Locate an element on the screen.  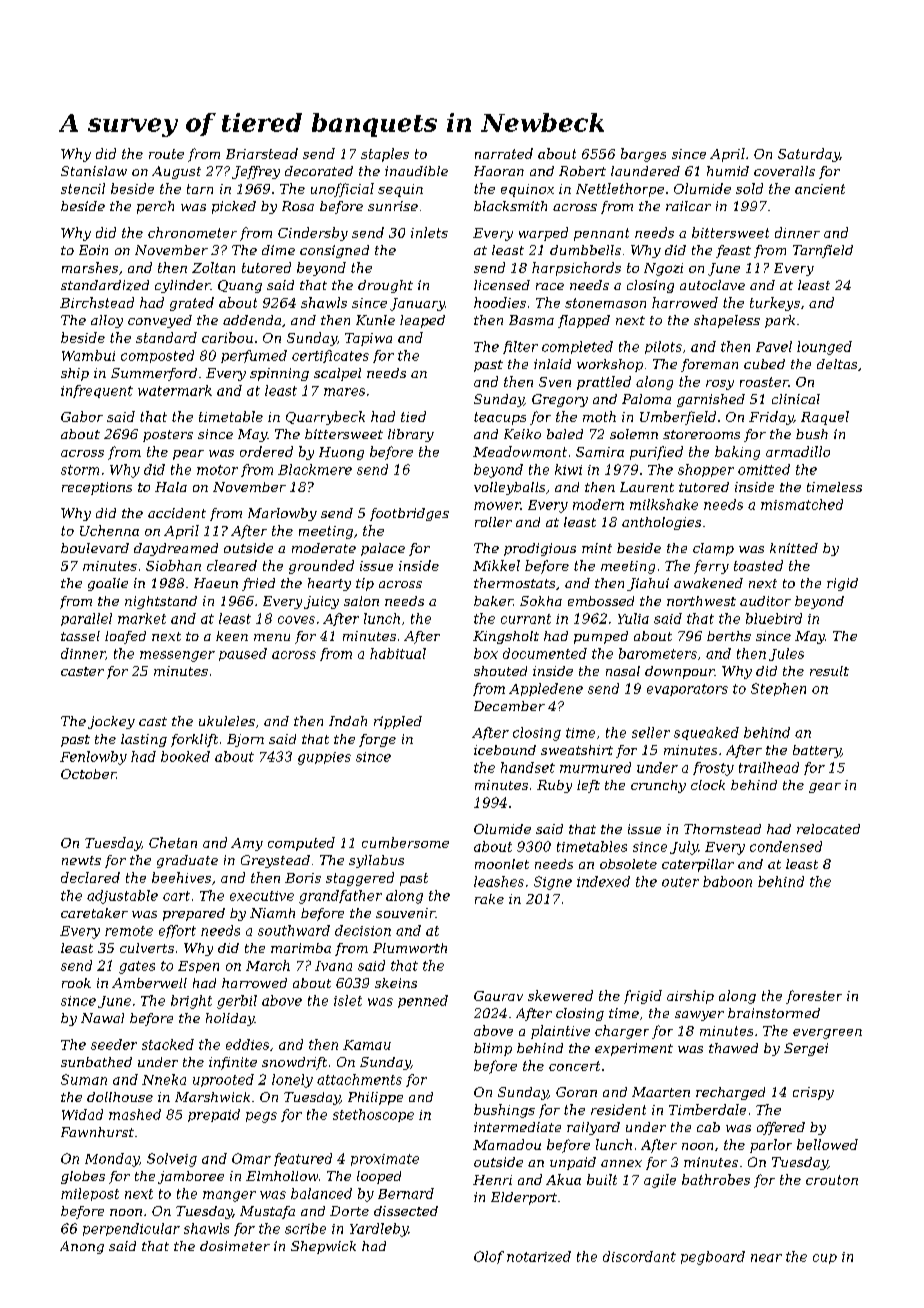
gear is located at coordinates (825, 788).
